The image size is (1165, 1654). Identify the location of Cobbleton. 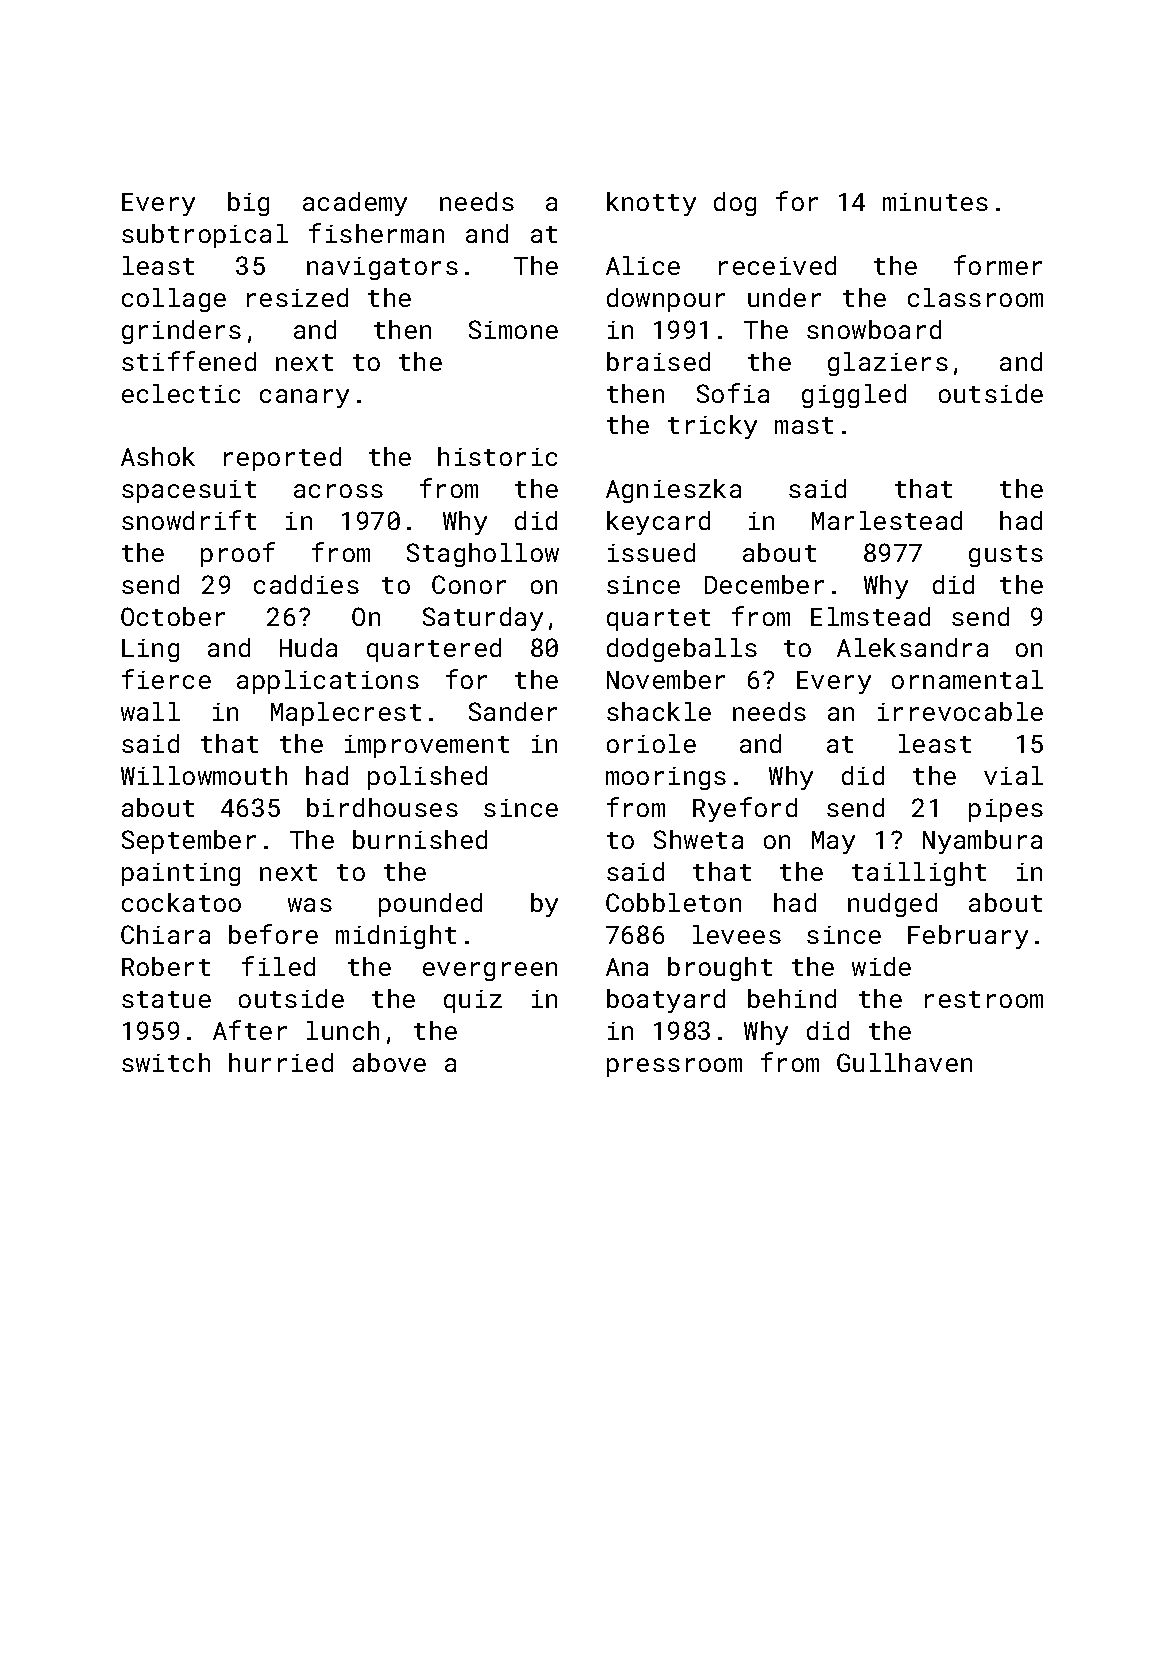
(673, 902).
